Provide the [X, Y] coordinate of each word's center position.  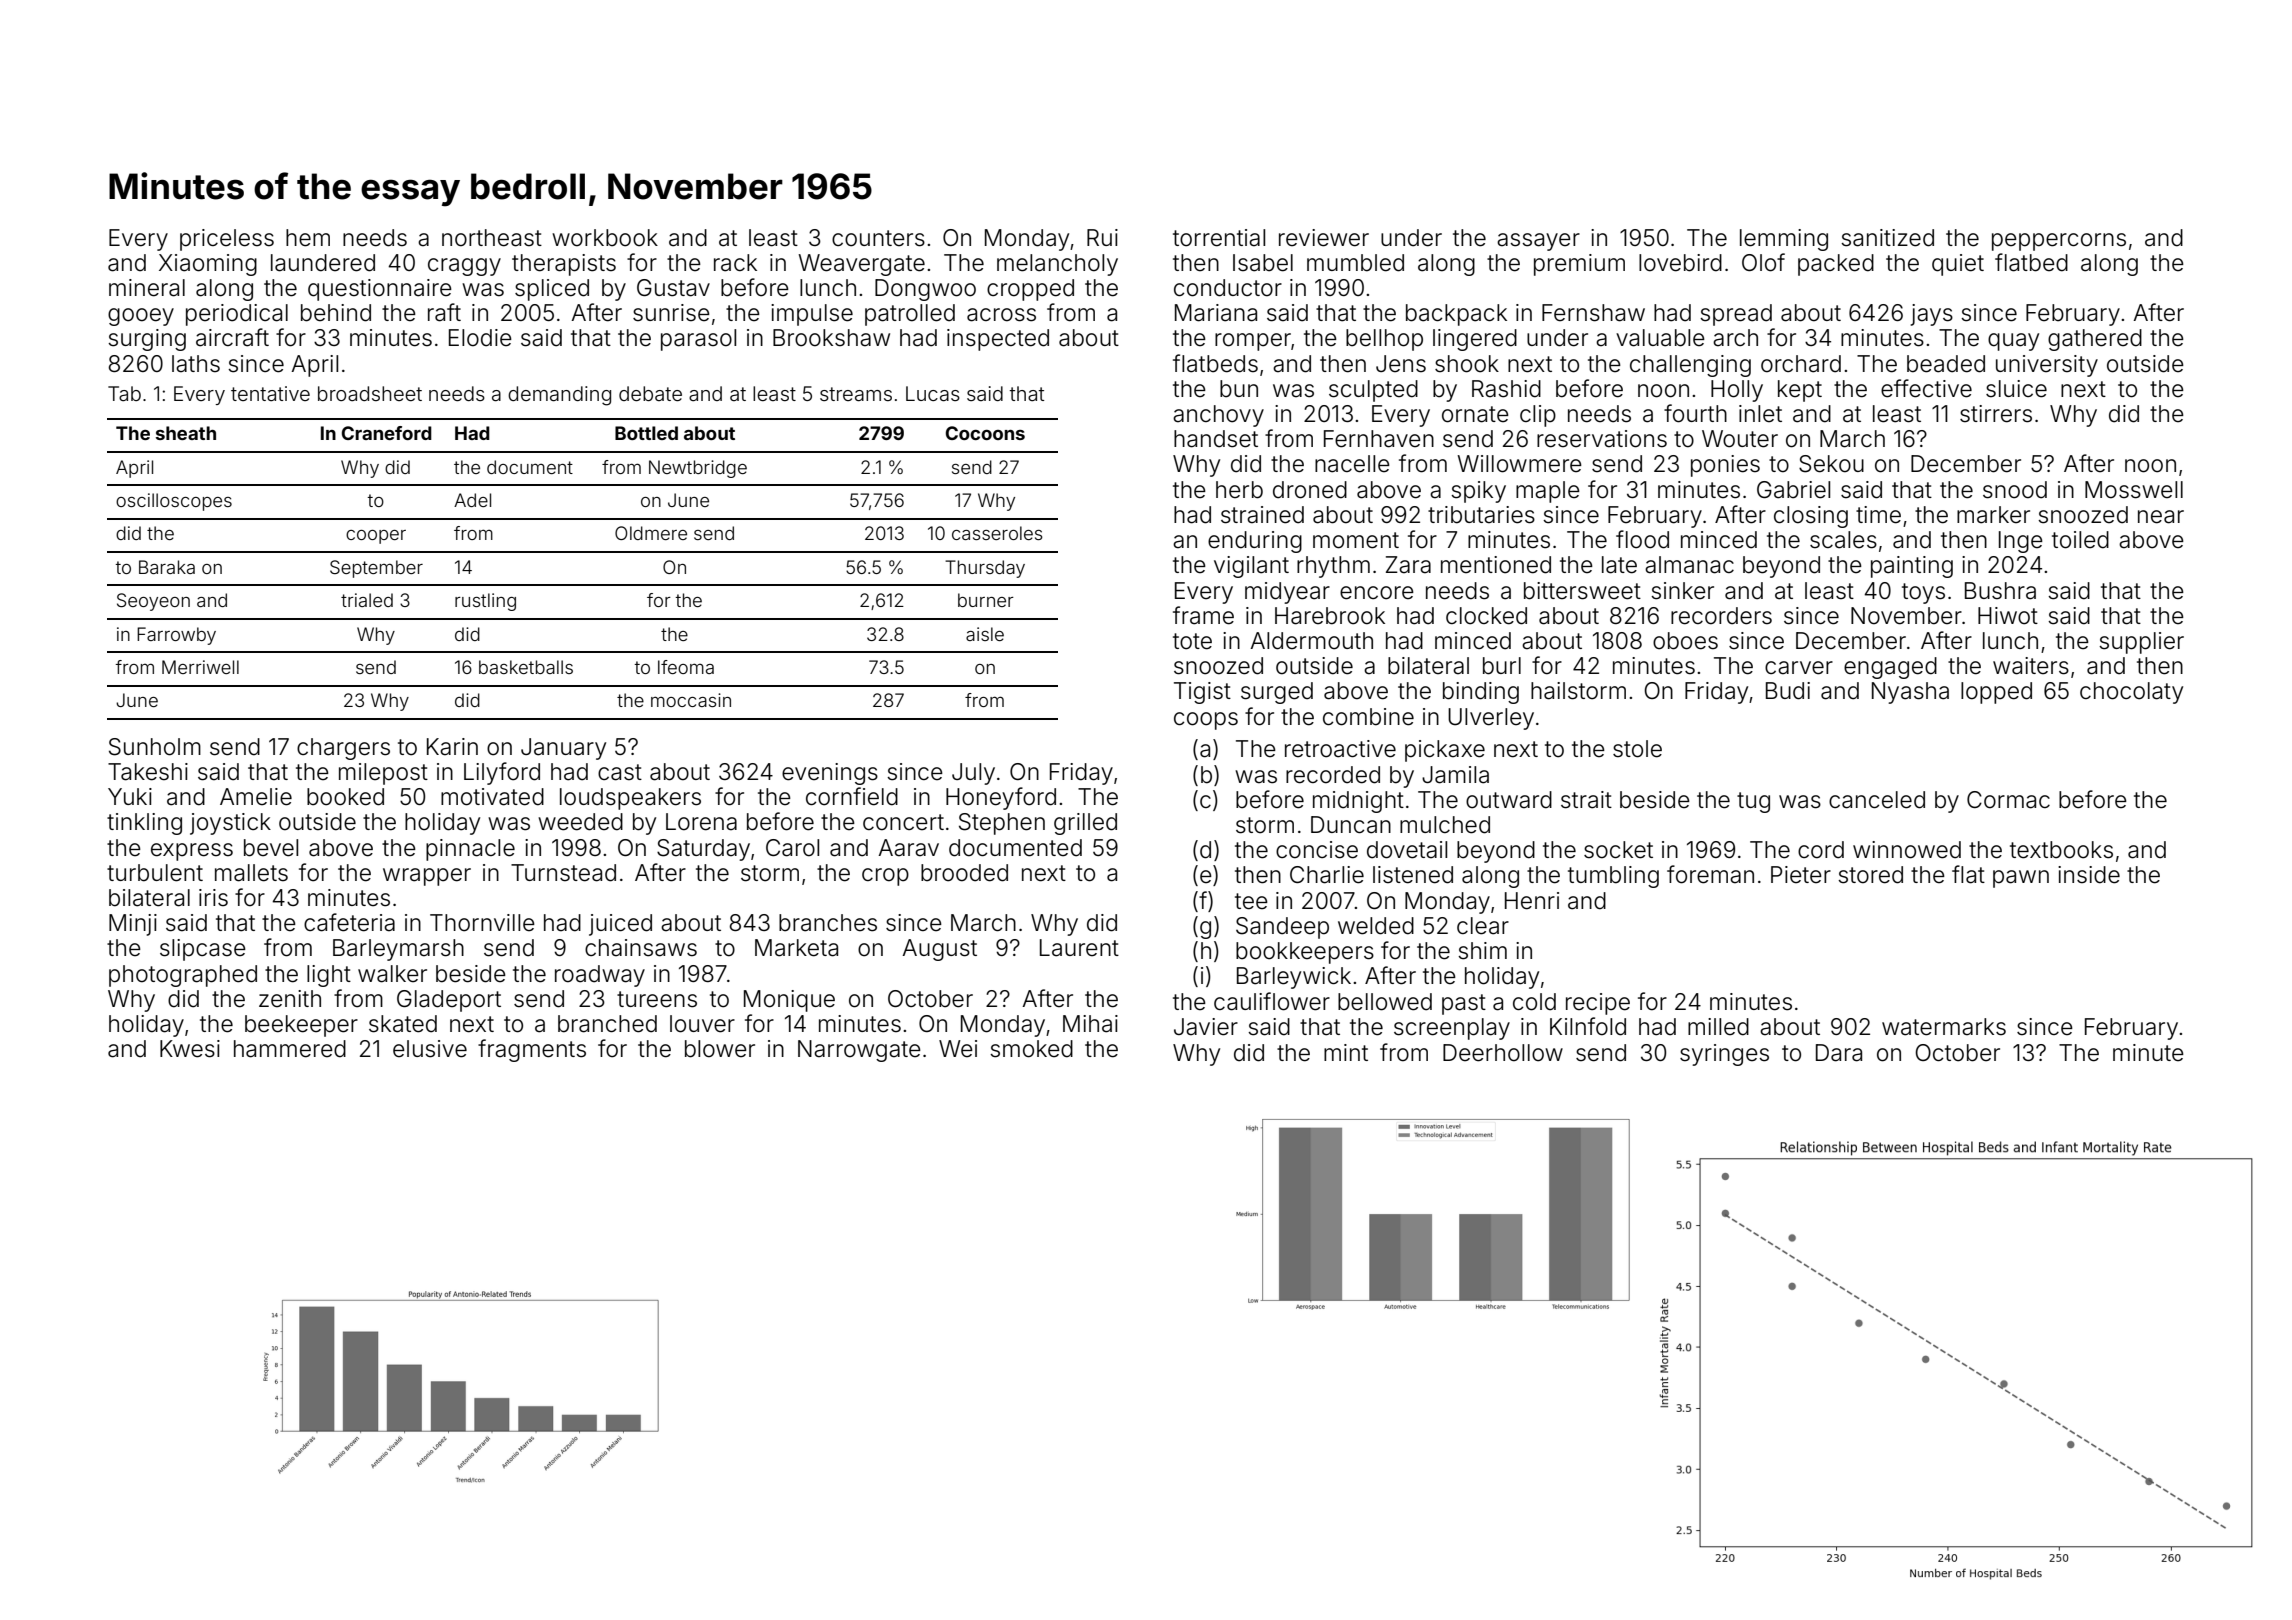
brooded [964, 873]
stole [1637, 749]
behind [336, 313]
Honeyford [1001, 798]
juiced [620, 925]
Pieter [1801, 875]
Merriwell [200, 667]
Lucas [933, 393]
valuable [1660, 338]
